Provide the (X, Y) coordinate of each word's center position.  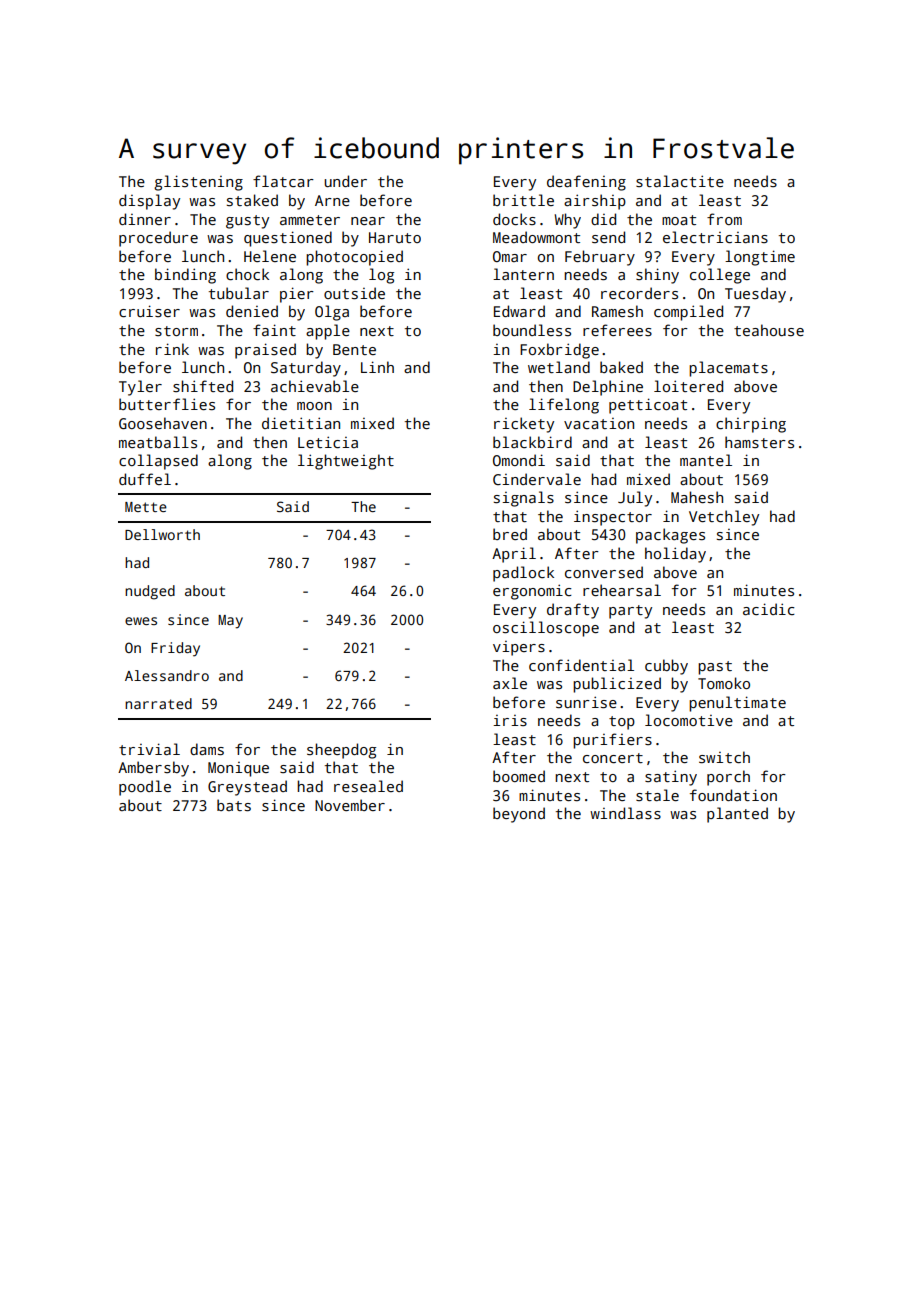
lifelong (564, 406)
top (622, 723)
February (600, 258)
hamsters (759, 442)
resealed (368, 786)
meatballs (158, 442)
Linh (377, 367)
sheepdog (341, 751)
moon (314, 406)
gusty (247, 222)
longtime (760, 258)
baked (621, 367)
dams (207, 749)
